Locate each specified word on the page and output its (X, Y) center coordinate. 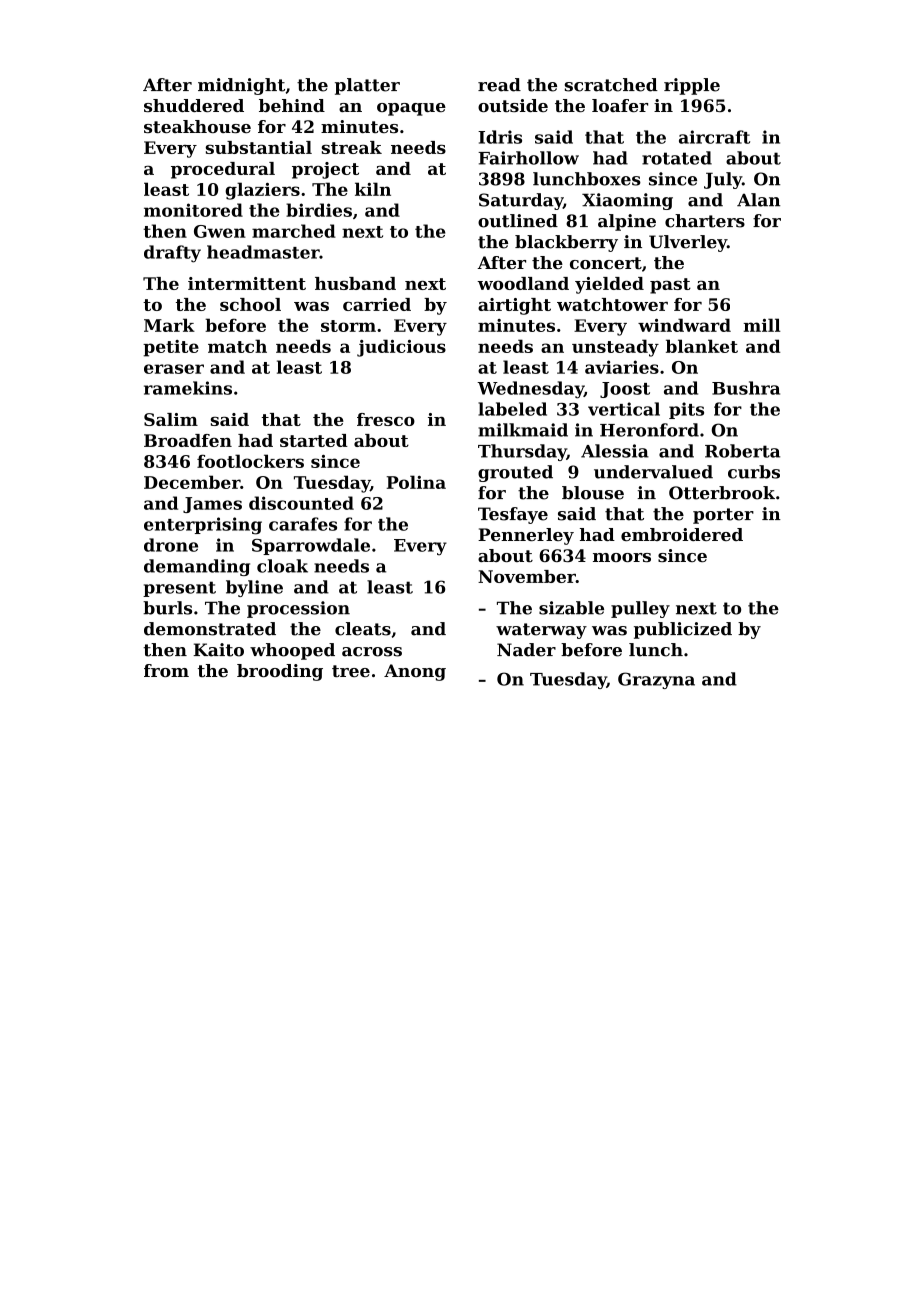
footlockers (250, 461)
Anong (415, 672)
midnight (241, 86)
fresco (386, 419)
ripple (692, 86)
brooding (280, 672)
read (499, 85)
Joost (625, 390)
